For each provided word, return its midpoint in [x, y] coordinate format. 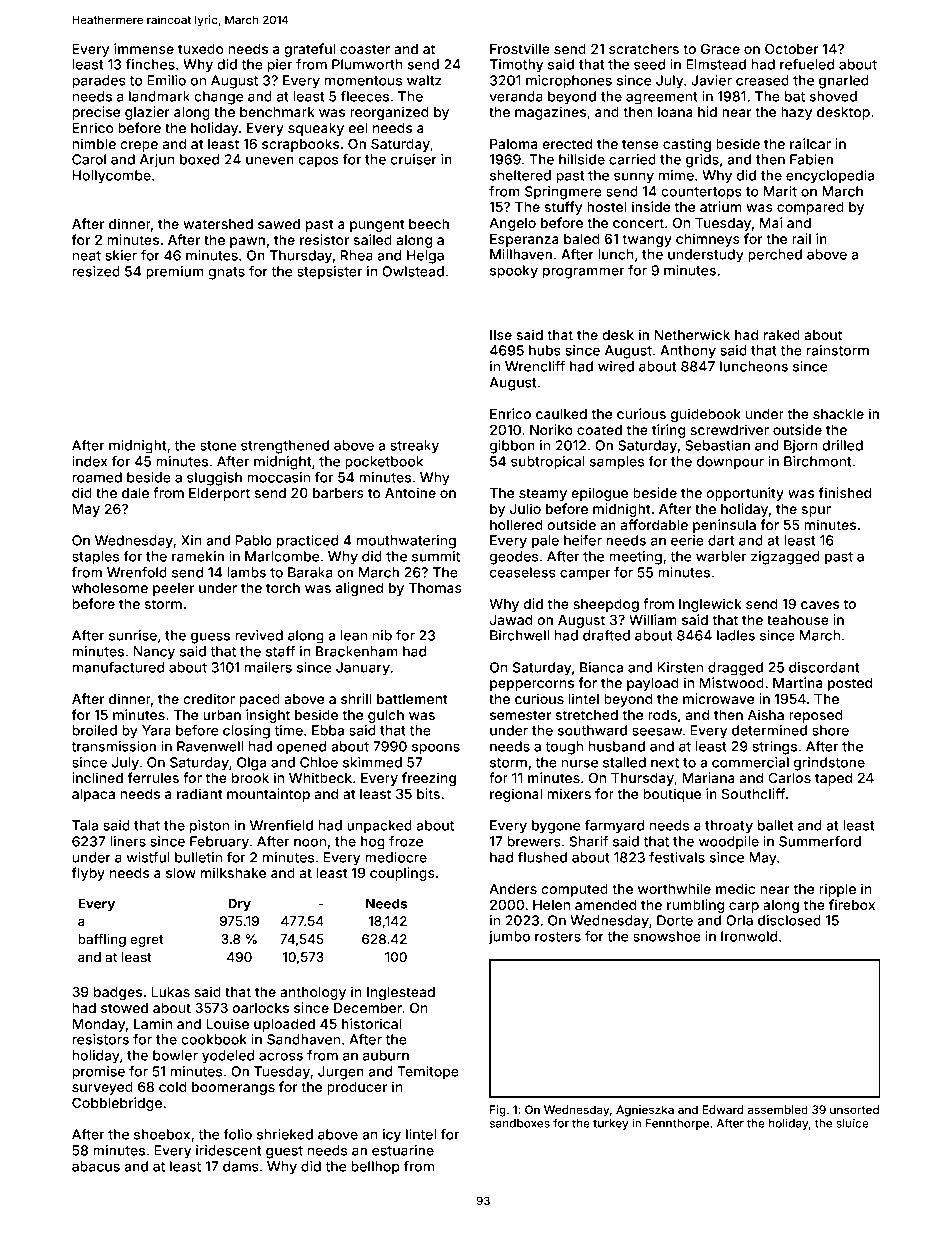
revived [259, 635]
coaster [365, 49]
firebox [852, 904]
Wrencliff [535, 366]
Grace [720, 48]
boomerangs [233, 1088]
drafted [606, 635]
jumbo [509, 938]
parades [99, 82]
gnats [226, 273]
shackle [838, 414]
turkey [611, 1124]
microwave [718, 698]
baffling [102, 940]
